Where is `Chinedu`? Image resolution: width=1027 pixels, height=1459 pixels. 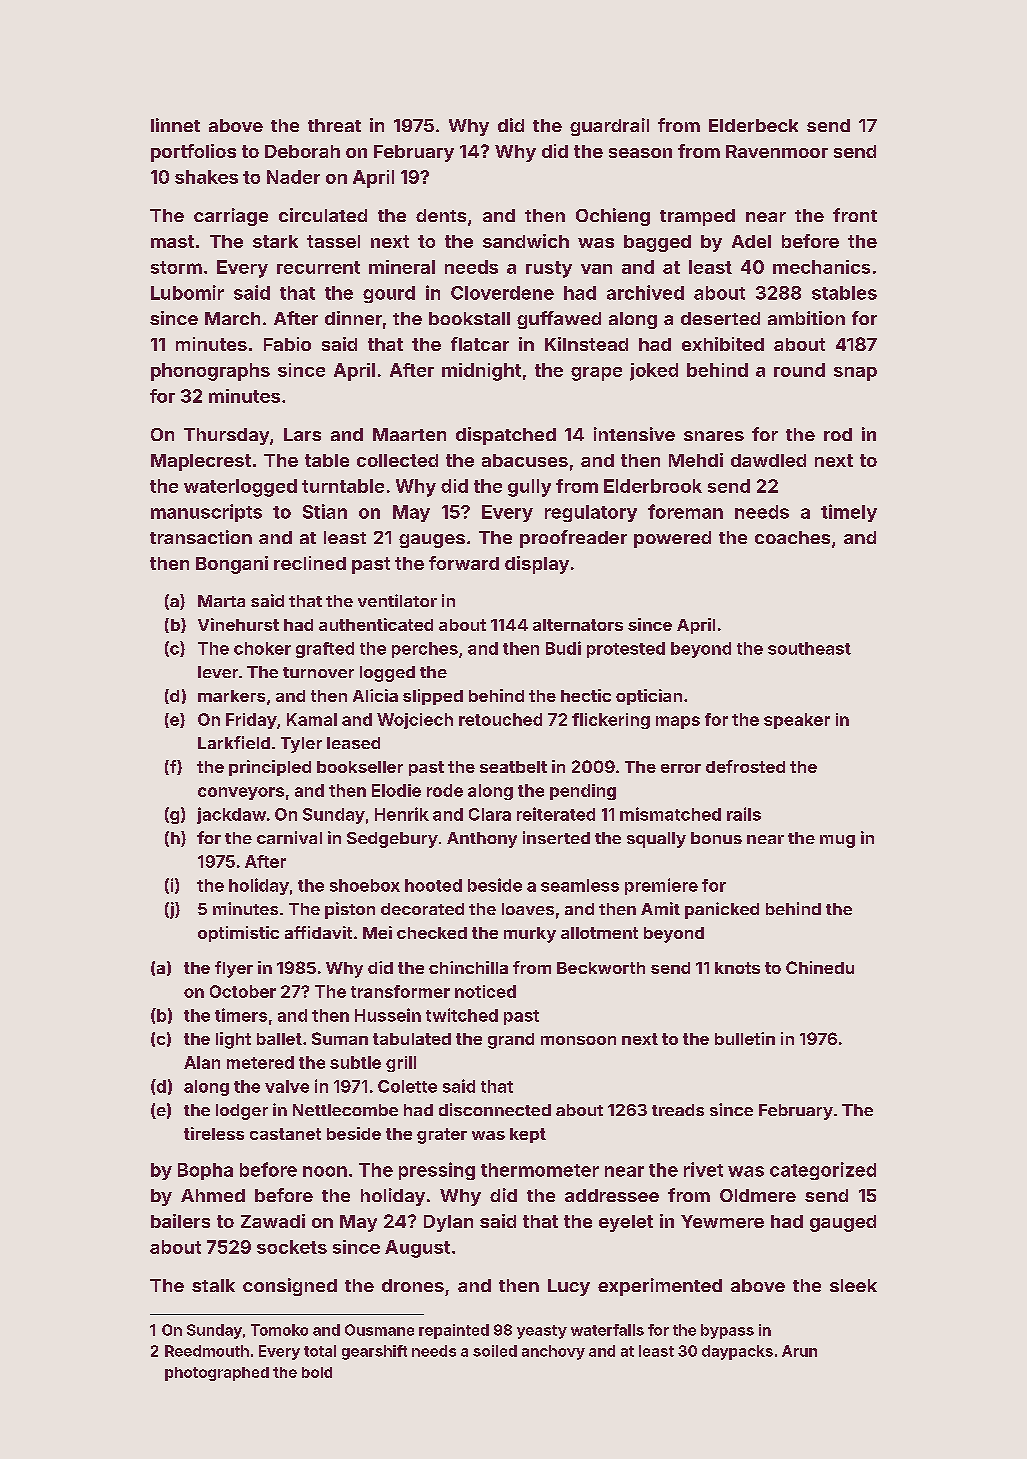
Chinedu is located at coordinates (820, 967).
